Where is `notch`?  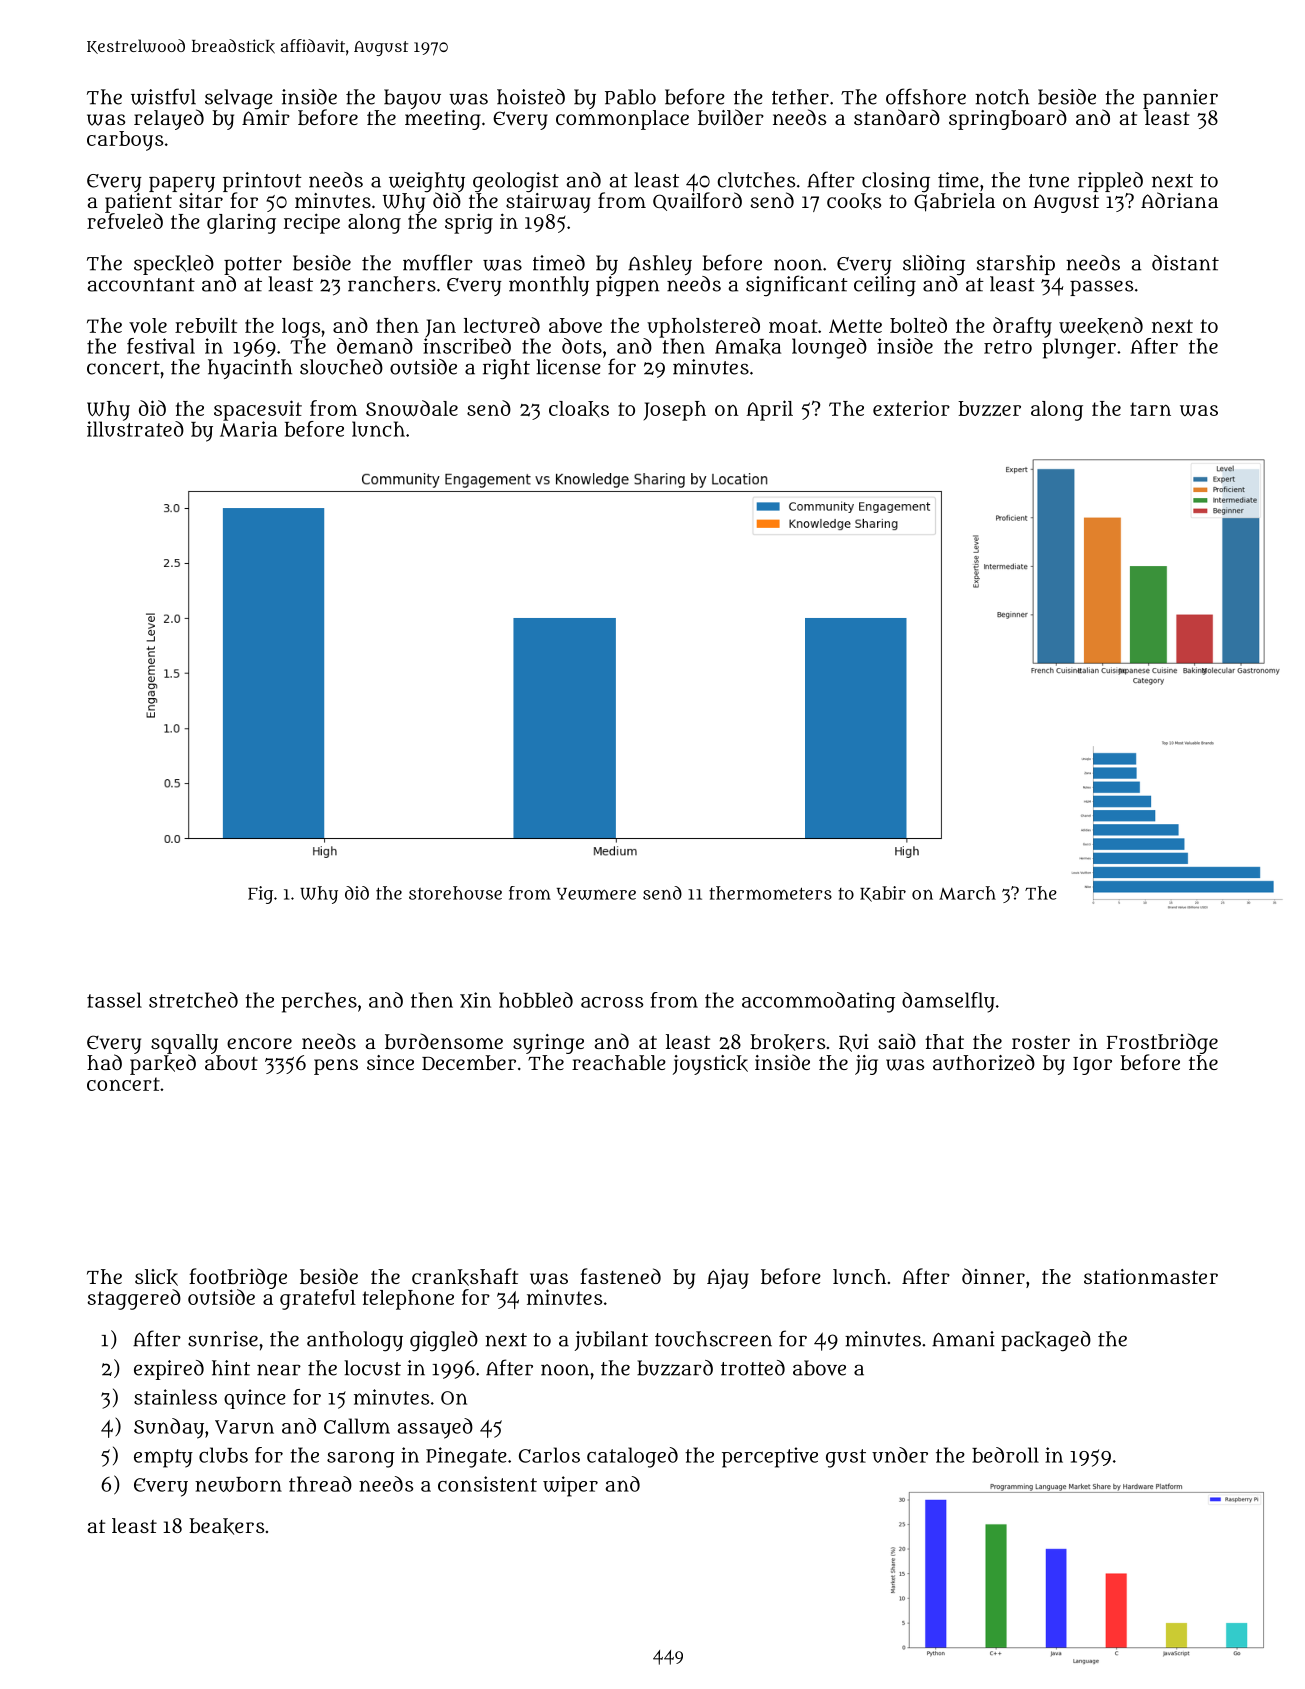
notch is located at coordinates (1002, 97).
